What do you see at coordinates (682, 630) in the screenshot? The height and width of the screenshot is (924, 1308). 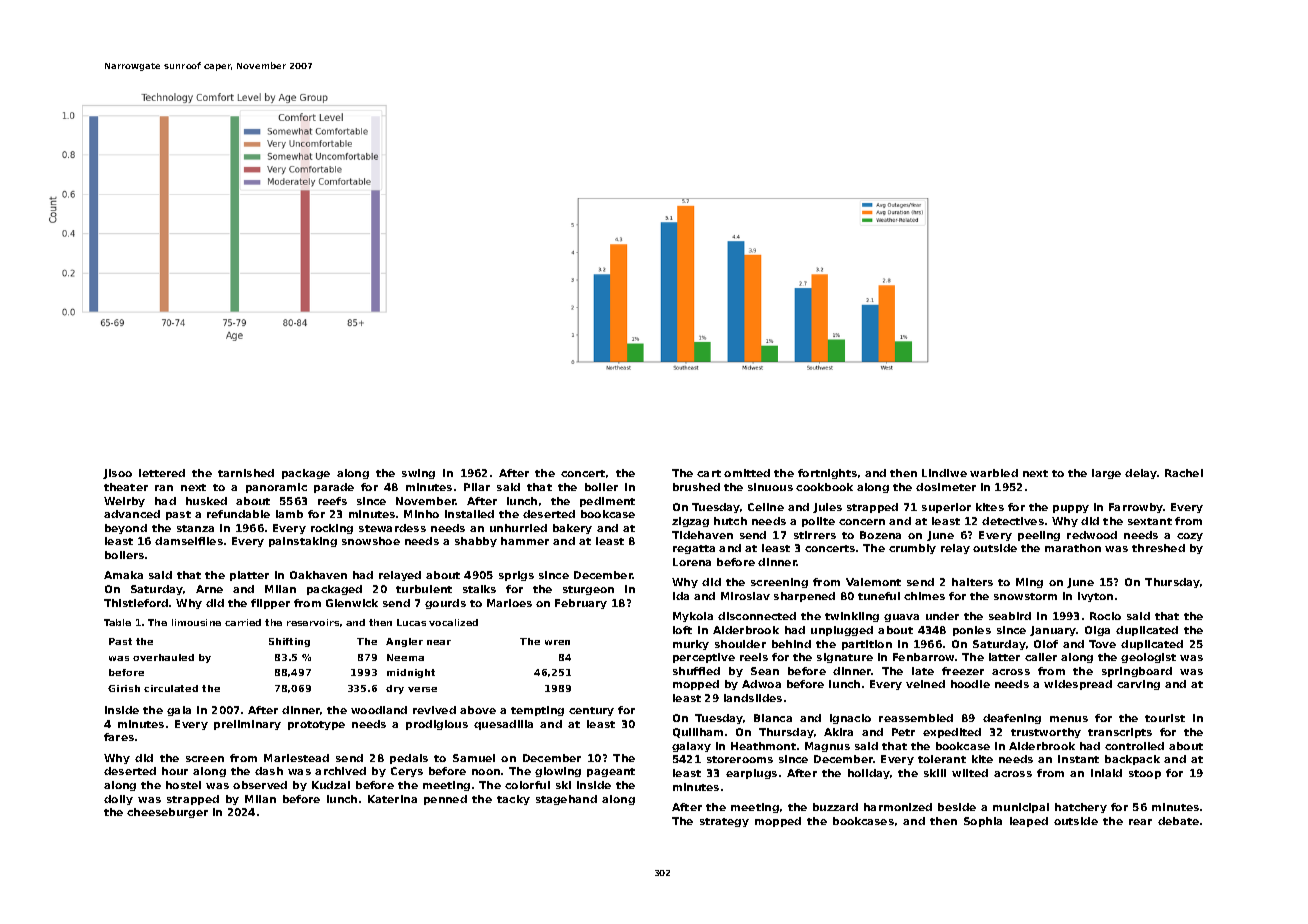 I see `loft` at bounding box center [682, 630].
